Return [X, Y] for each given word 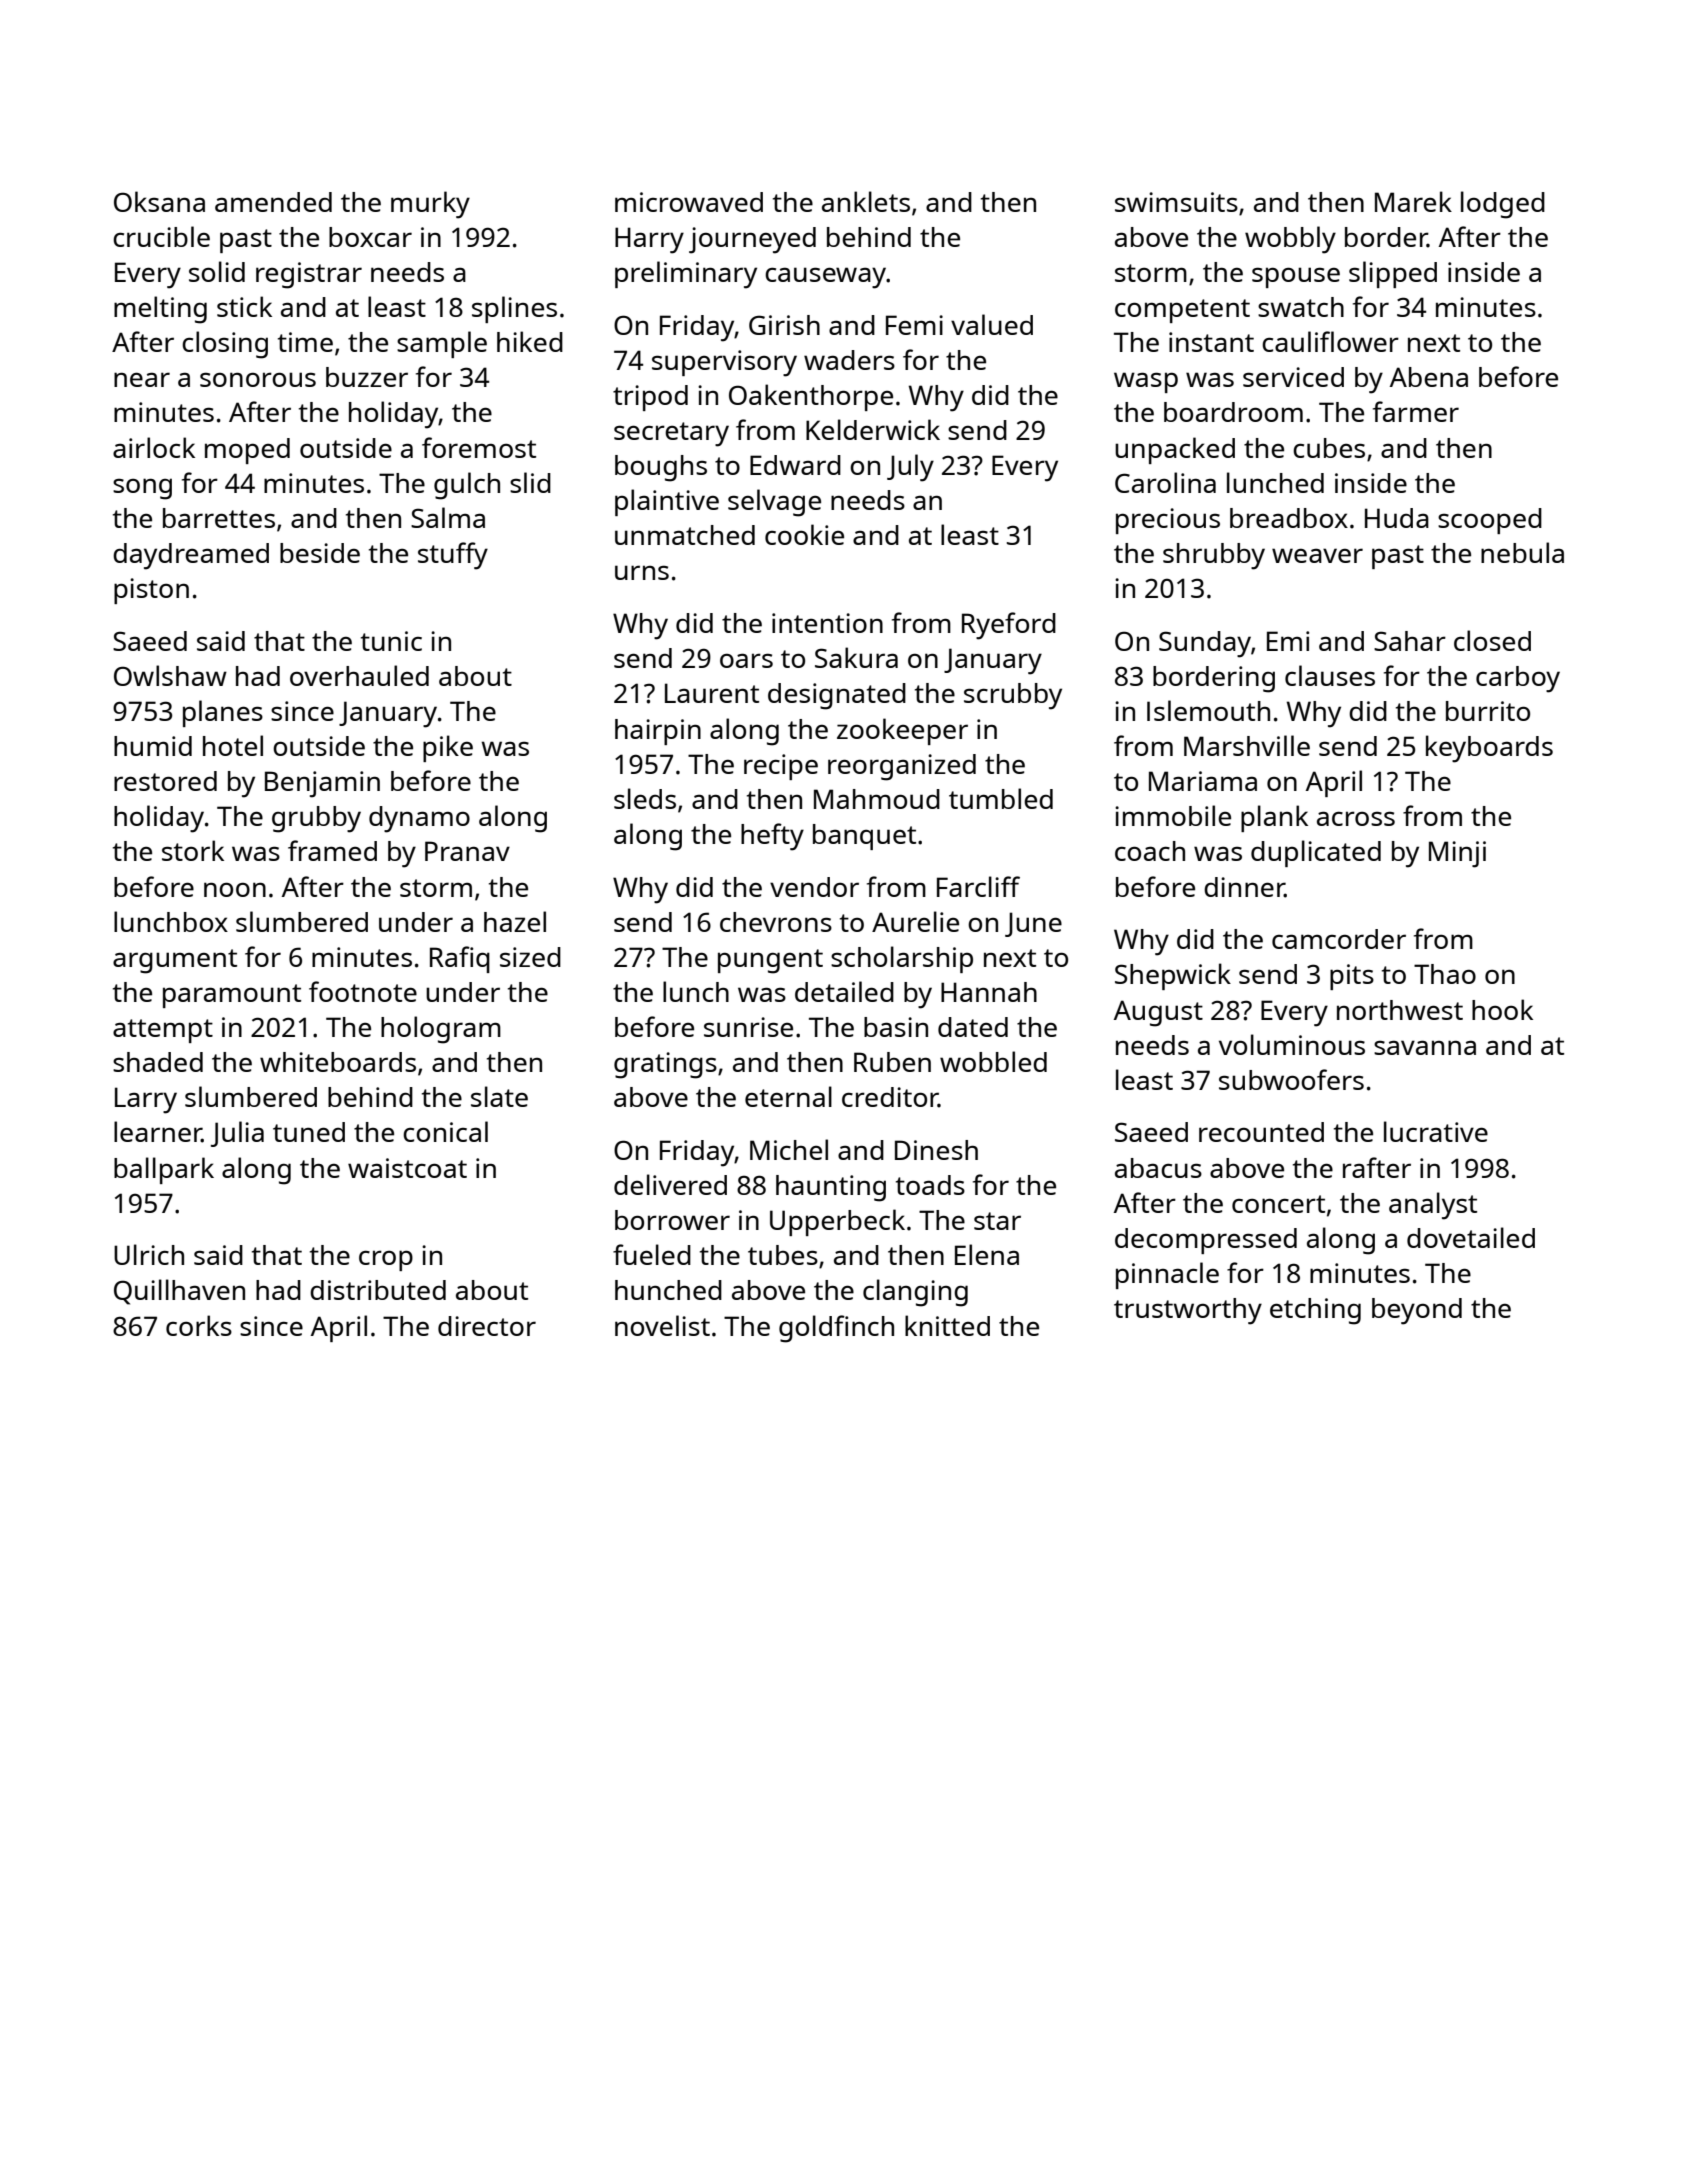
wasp [1146, 382]
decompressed [1206, 1241]
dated [973, 1027]
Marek [1413, 201]
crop [386, 1260]
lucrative [1436, 1131]
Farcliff [978, 886]
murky [430, 205]
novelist [662, 1325]
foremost [479, 447]
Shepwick [1173, 976]
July [910, 468]
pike [448, 748]
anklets [866, 201]
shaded [158, 1062]
